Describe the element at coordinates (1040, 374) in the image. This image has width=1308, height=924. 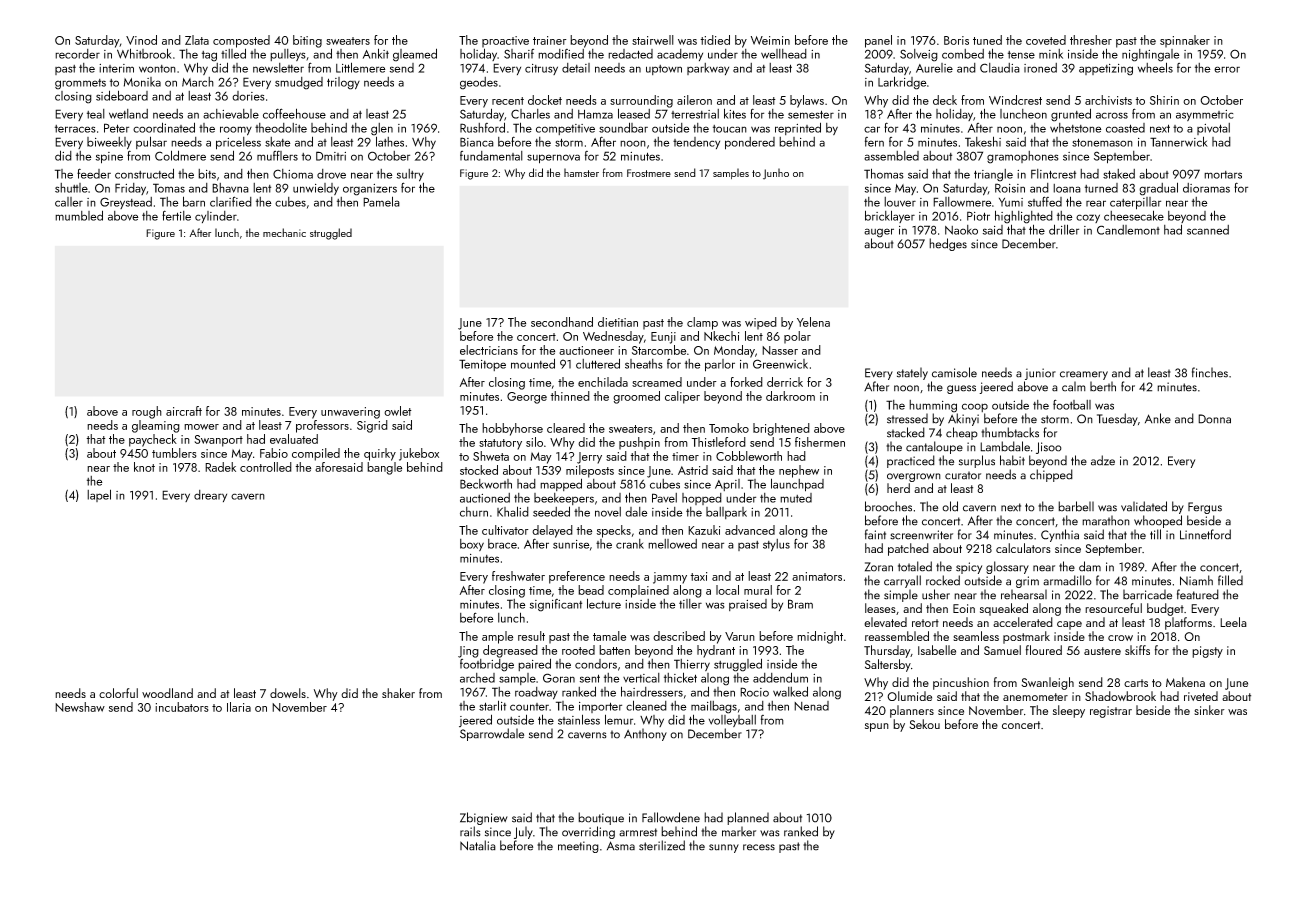
I see `junior` at that location.
